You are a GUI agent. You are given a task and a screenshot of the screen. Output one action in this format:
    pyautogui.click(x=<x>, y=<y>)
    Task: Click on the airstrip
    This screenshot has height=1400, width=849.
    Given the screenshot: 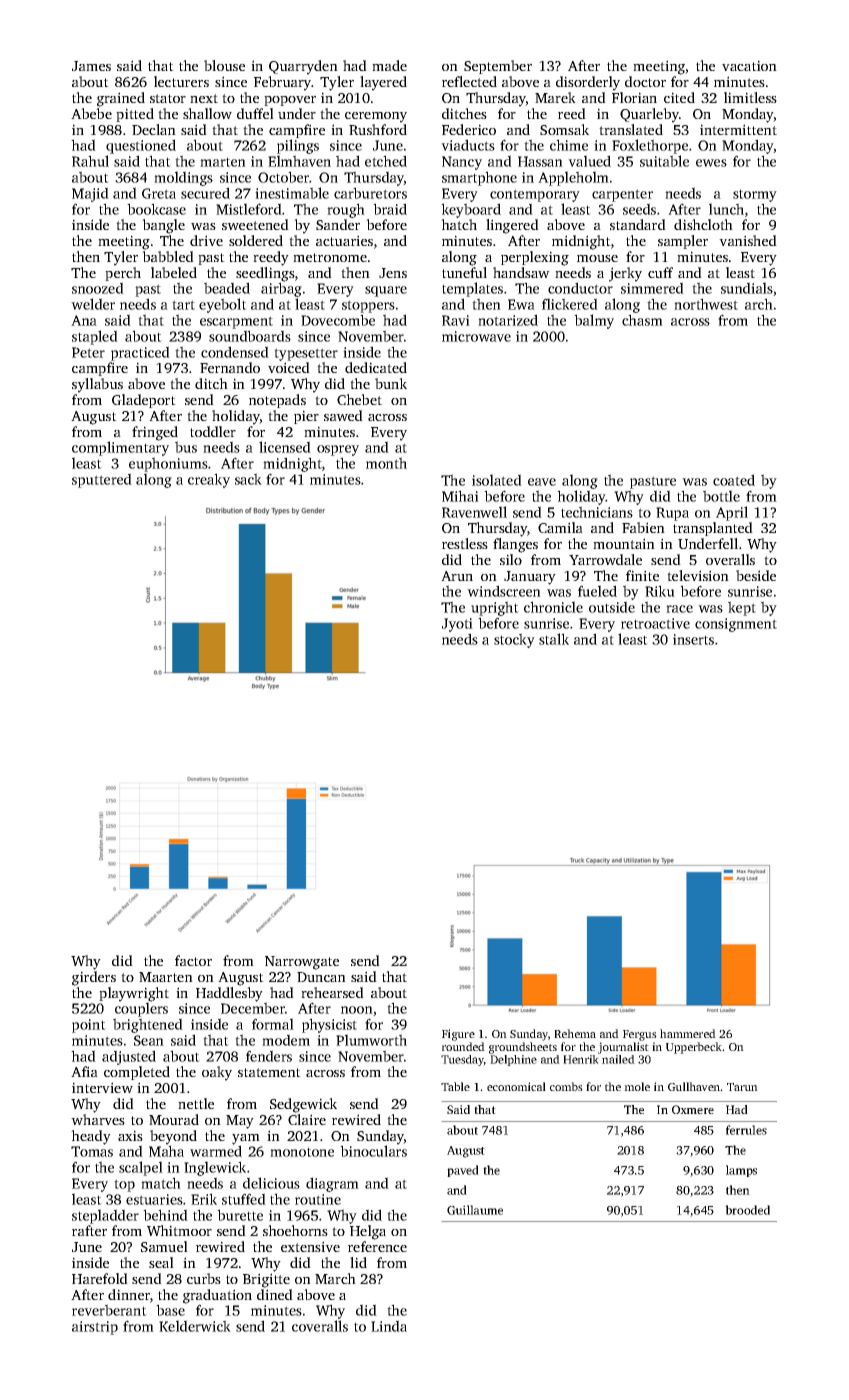 What is the action you would take?
    pyautogui.click(x=95, y=1328)
